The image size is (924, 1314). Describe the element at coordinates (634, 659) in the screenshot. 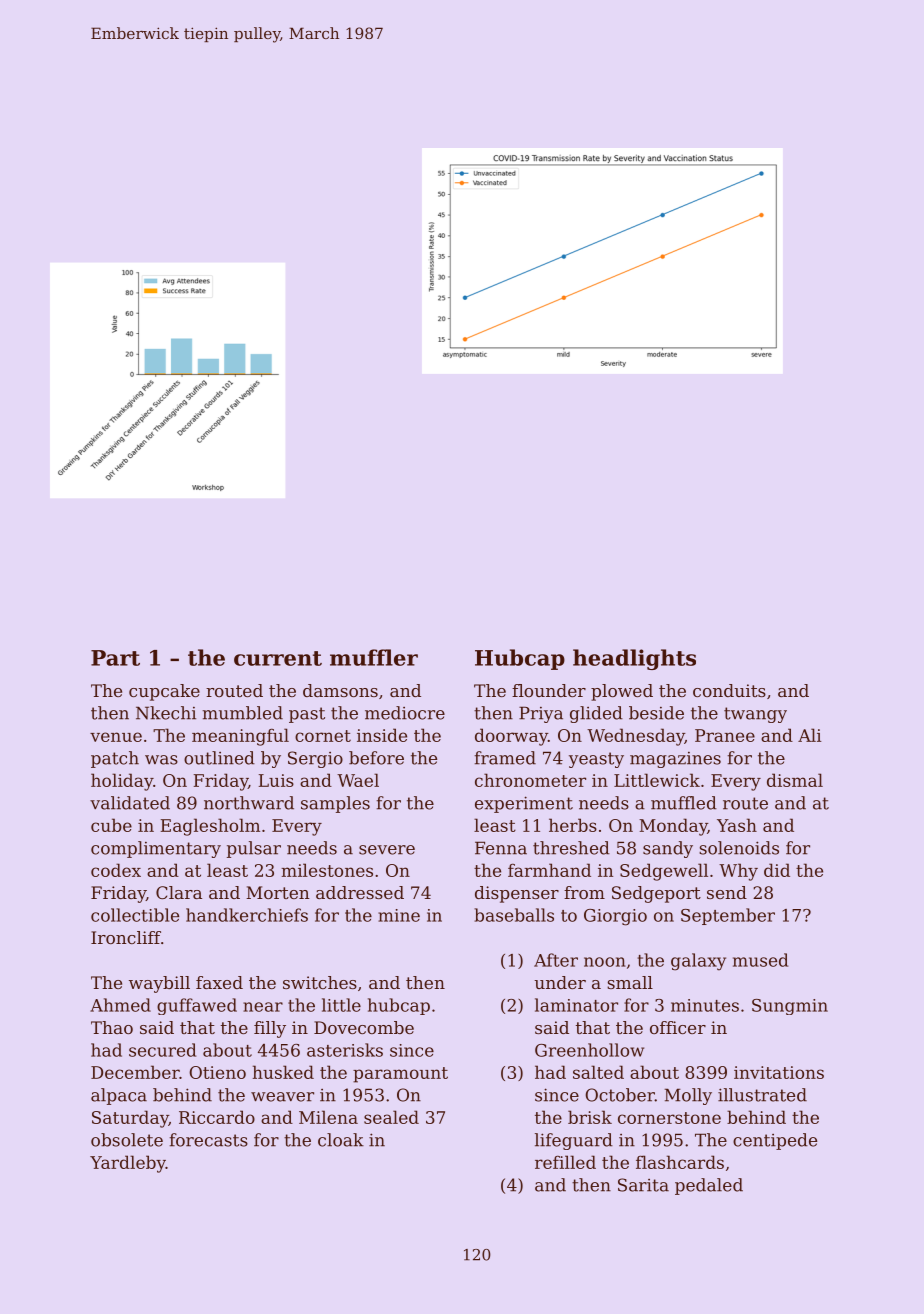

I see `headlights` at that location.
